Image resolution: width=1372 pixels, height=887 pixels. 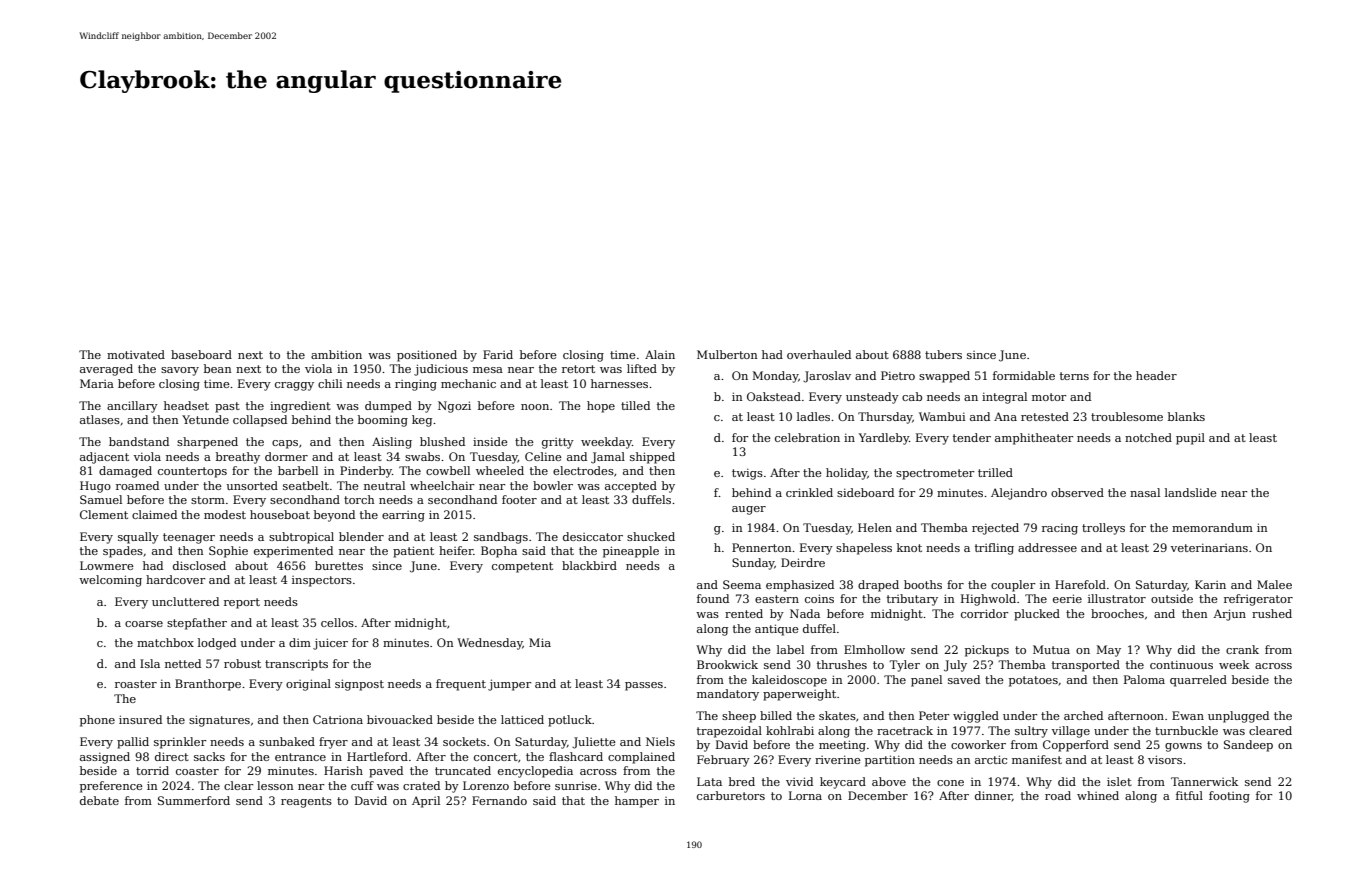 What do you see at coordinates (1156, 375) in the screenshot?
I see `header` at bounding box center [1156, 375].
